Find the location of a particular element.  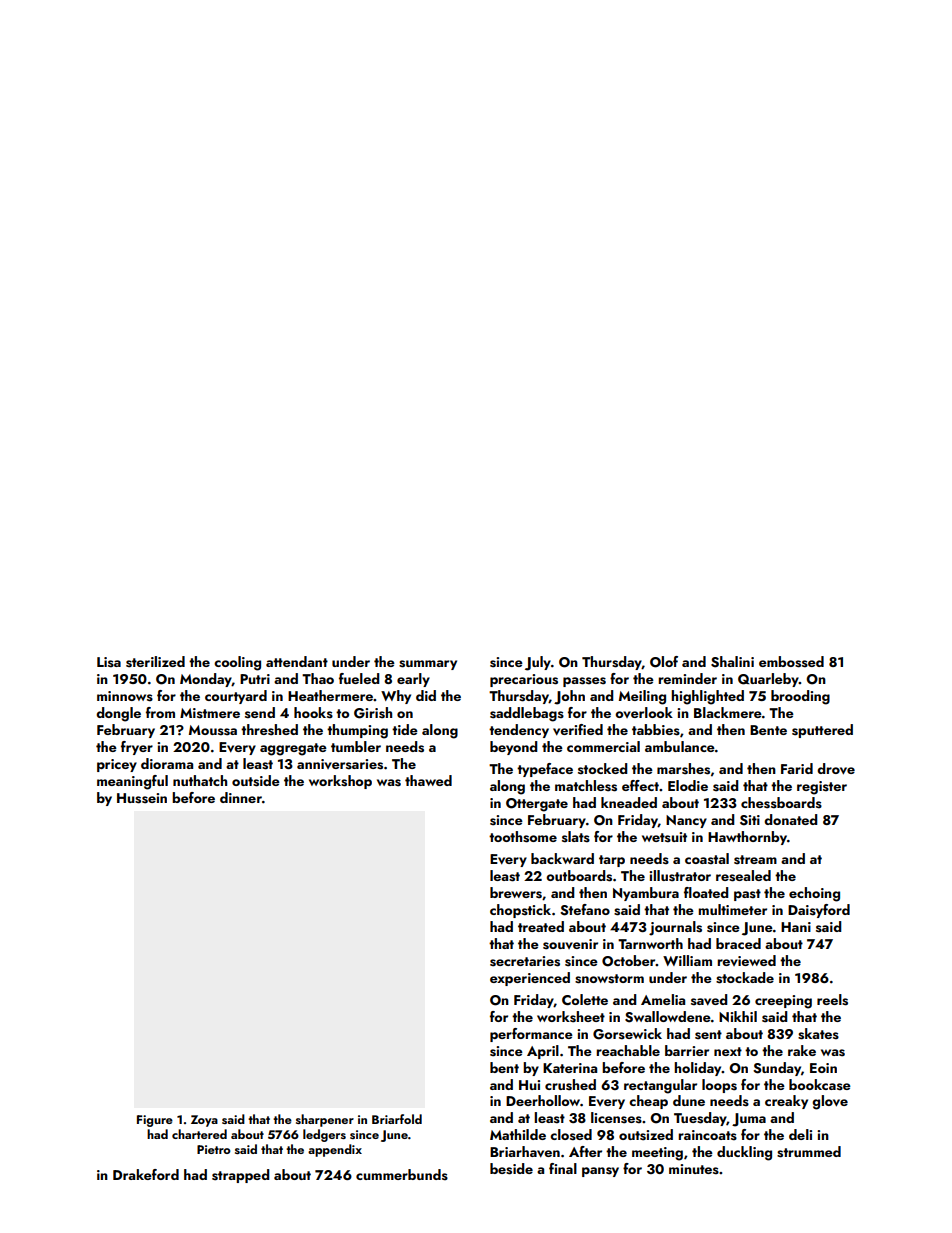

skates is located at coordinates (818, 1034).
